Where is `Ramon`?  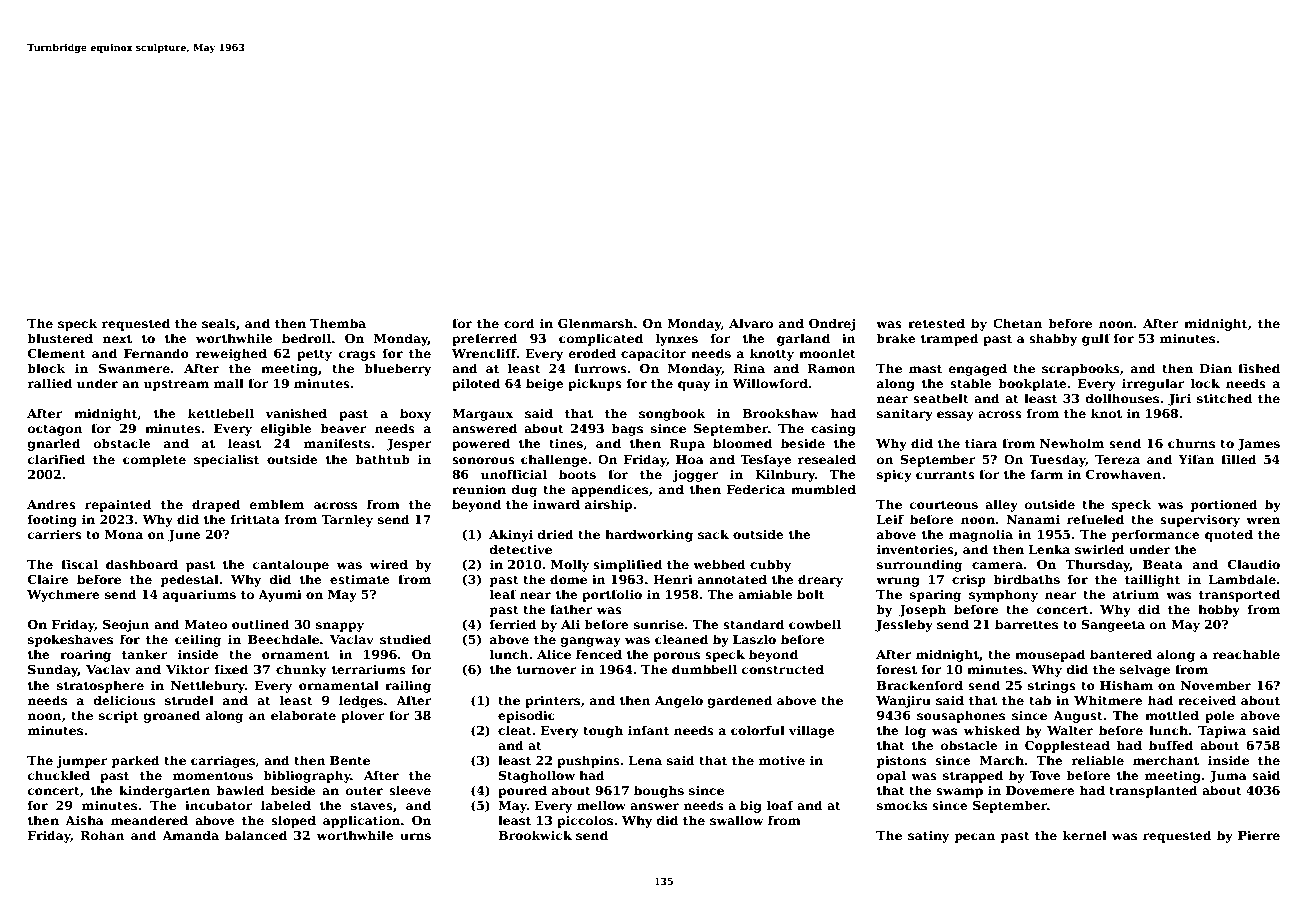 Ramon is located at coordinates (831, 368).
